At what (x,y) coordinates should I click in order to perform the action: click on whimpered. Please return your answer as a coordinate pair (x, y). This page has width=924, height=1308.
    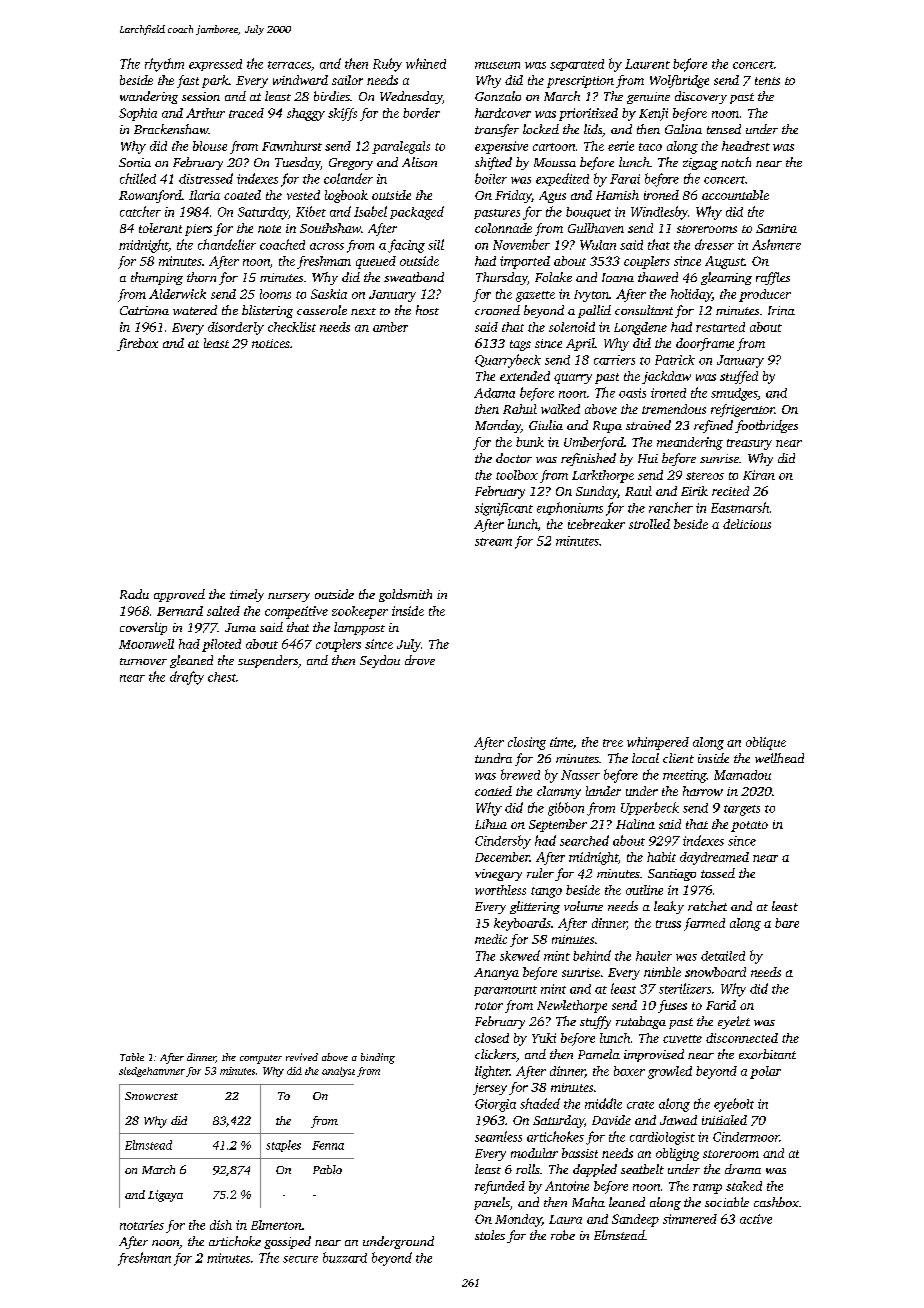
    Looking at the image, I should click on (658, 743).
